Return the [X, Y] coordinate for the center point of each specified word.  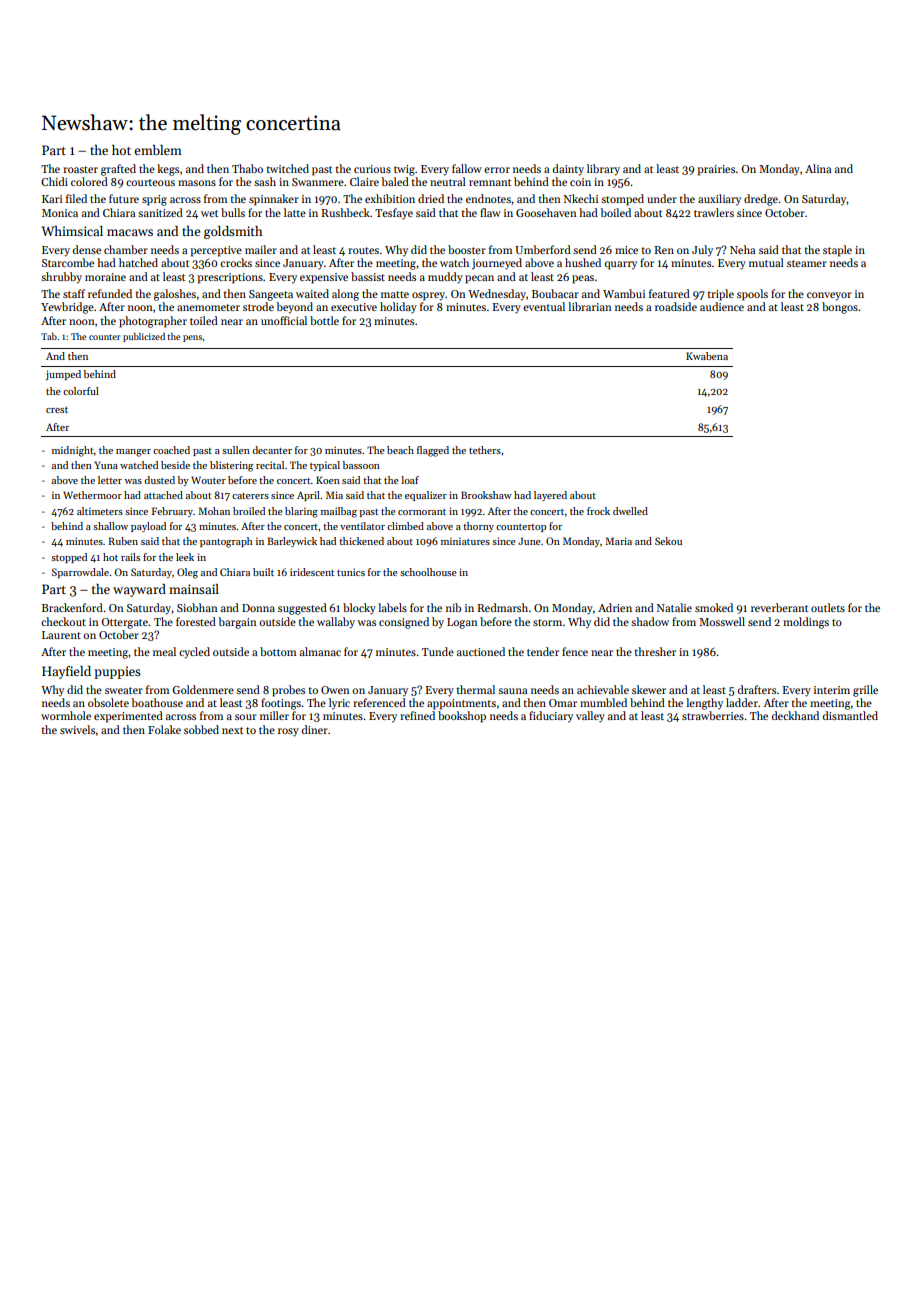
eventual [544, 306]
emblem [158, 150]
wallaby [336, 623]
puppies [117, 672]
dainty [568, 170]
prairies [716, 170]
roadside [676, 306]
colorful [81, 391]
